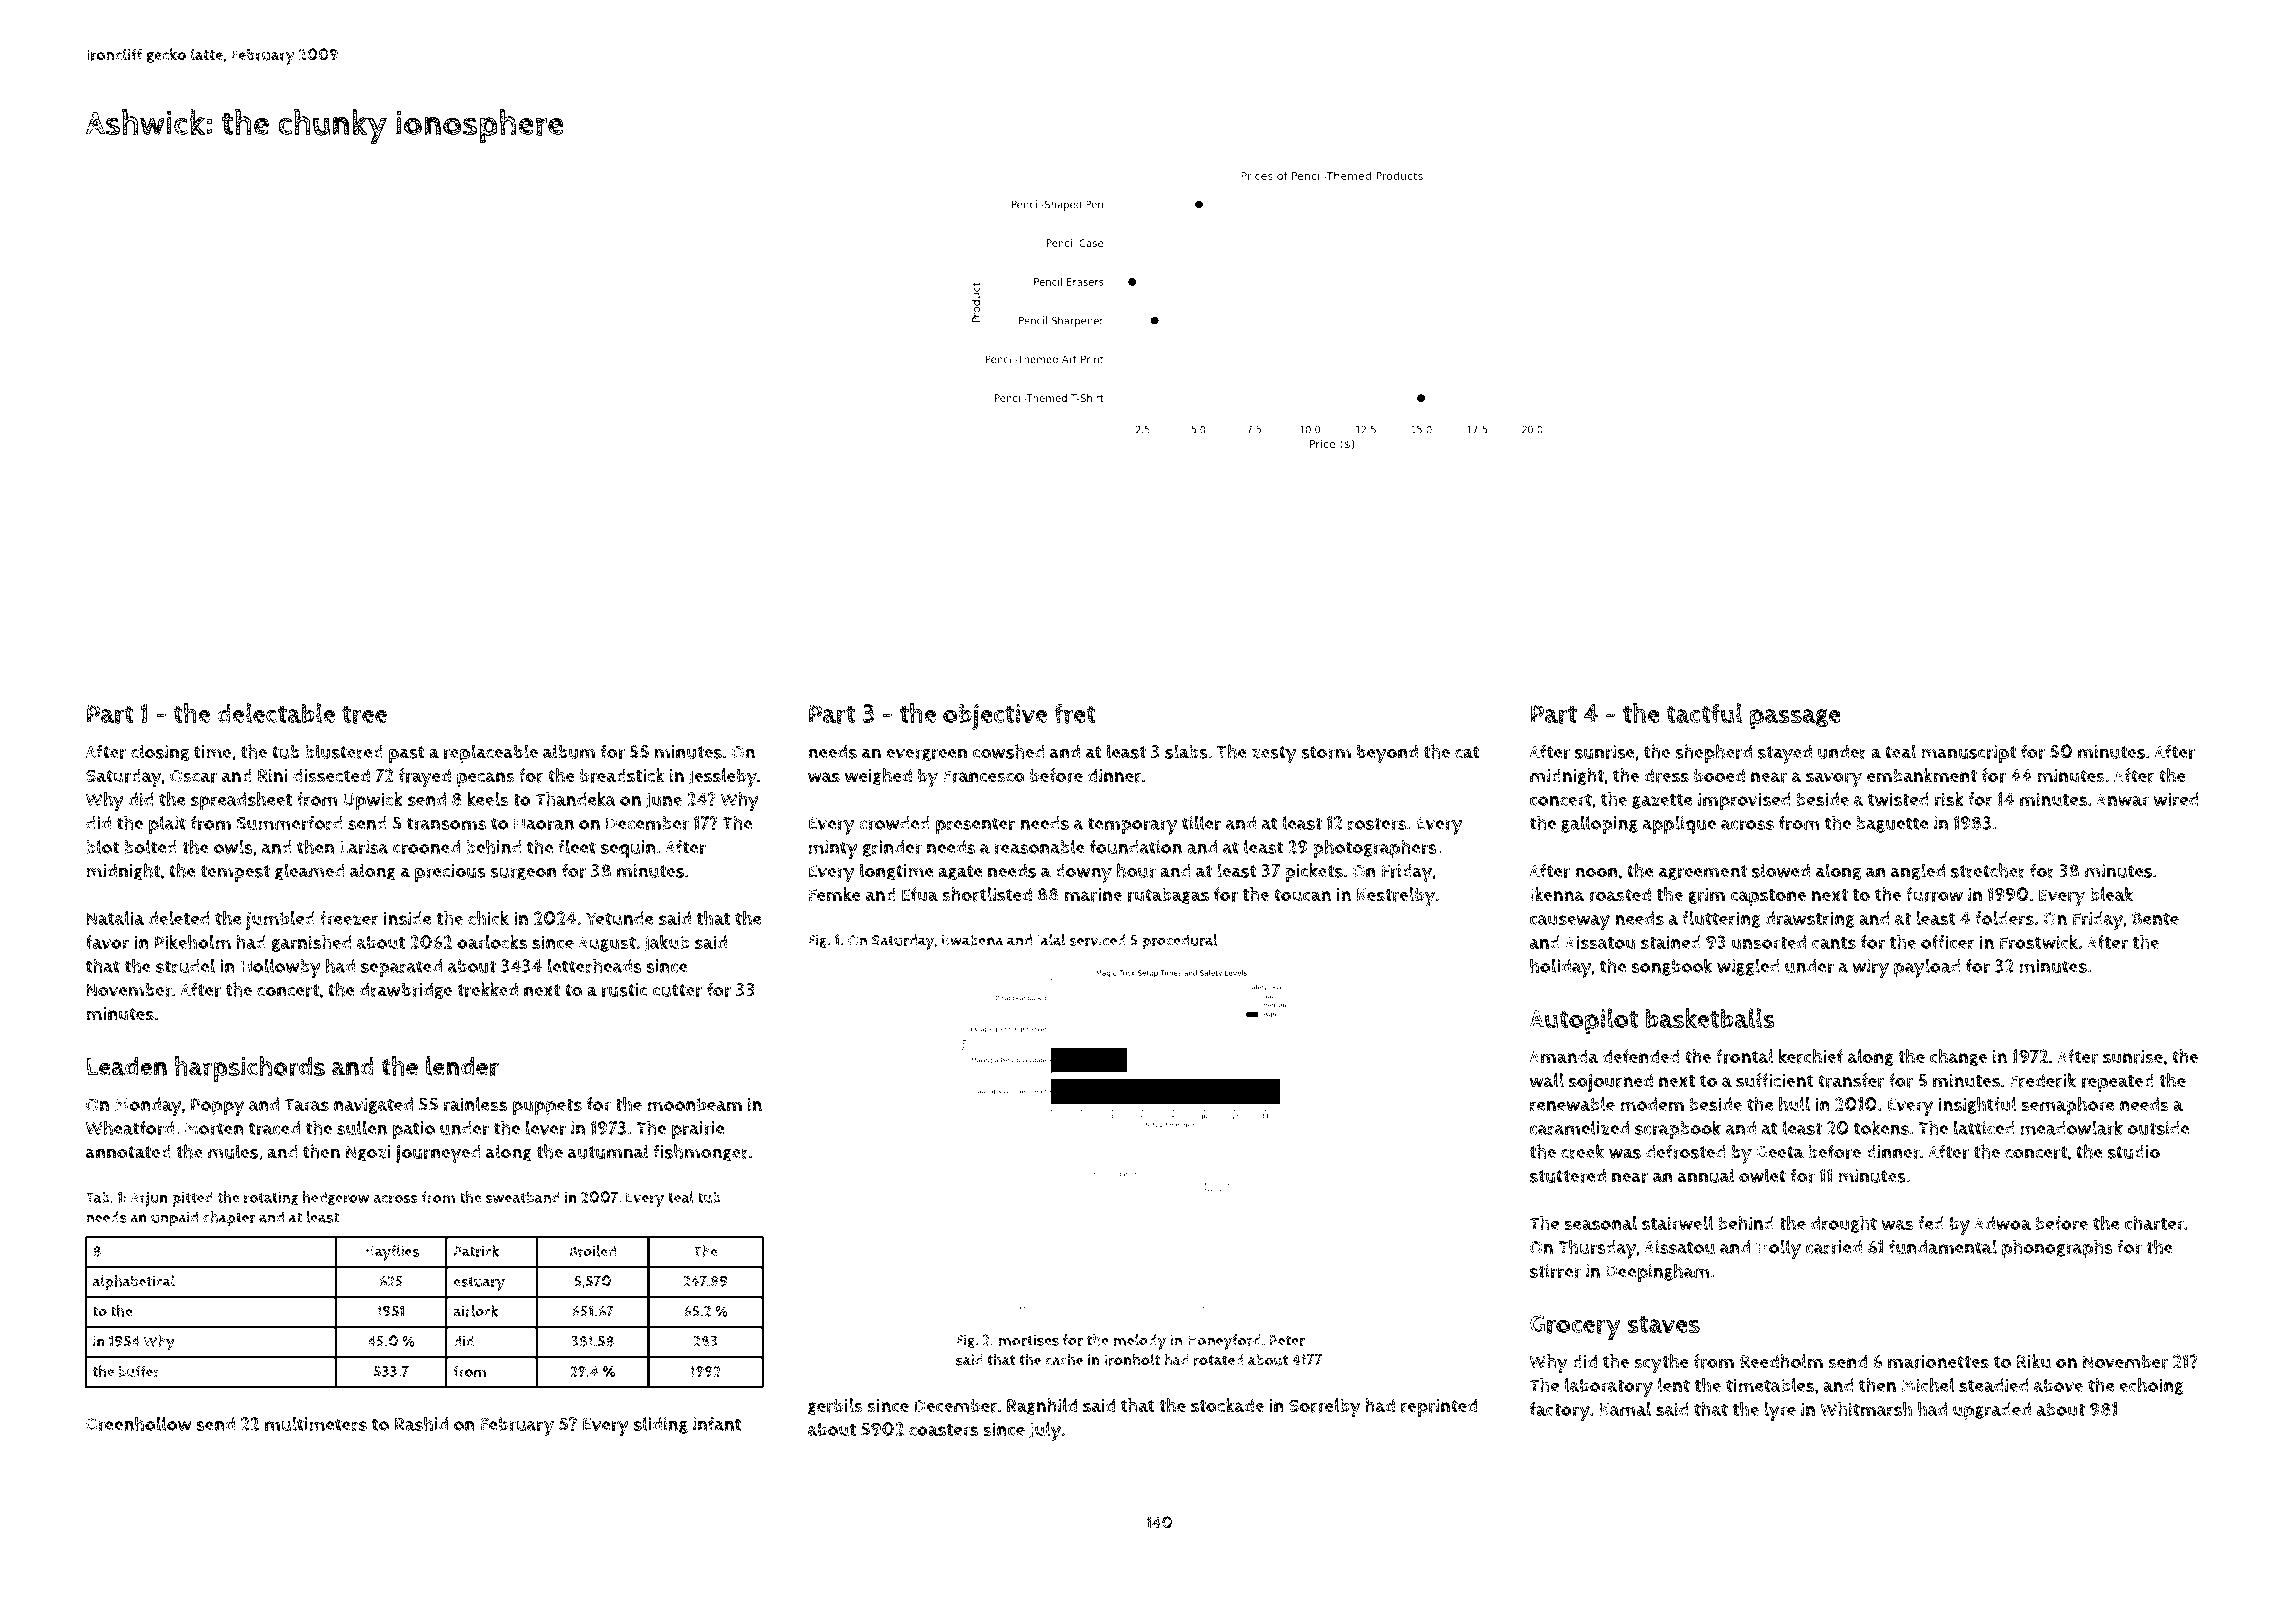 The image size is (2292, 1620). I want to click on dissected, so click(331, 775).
